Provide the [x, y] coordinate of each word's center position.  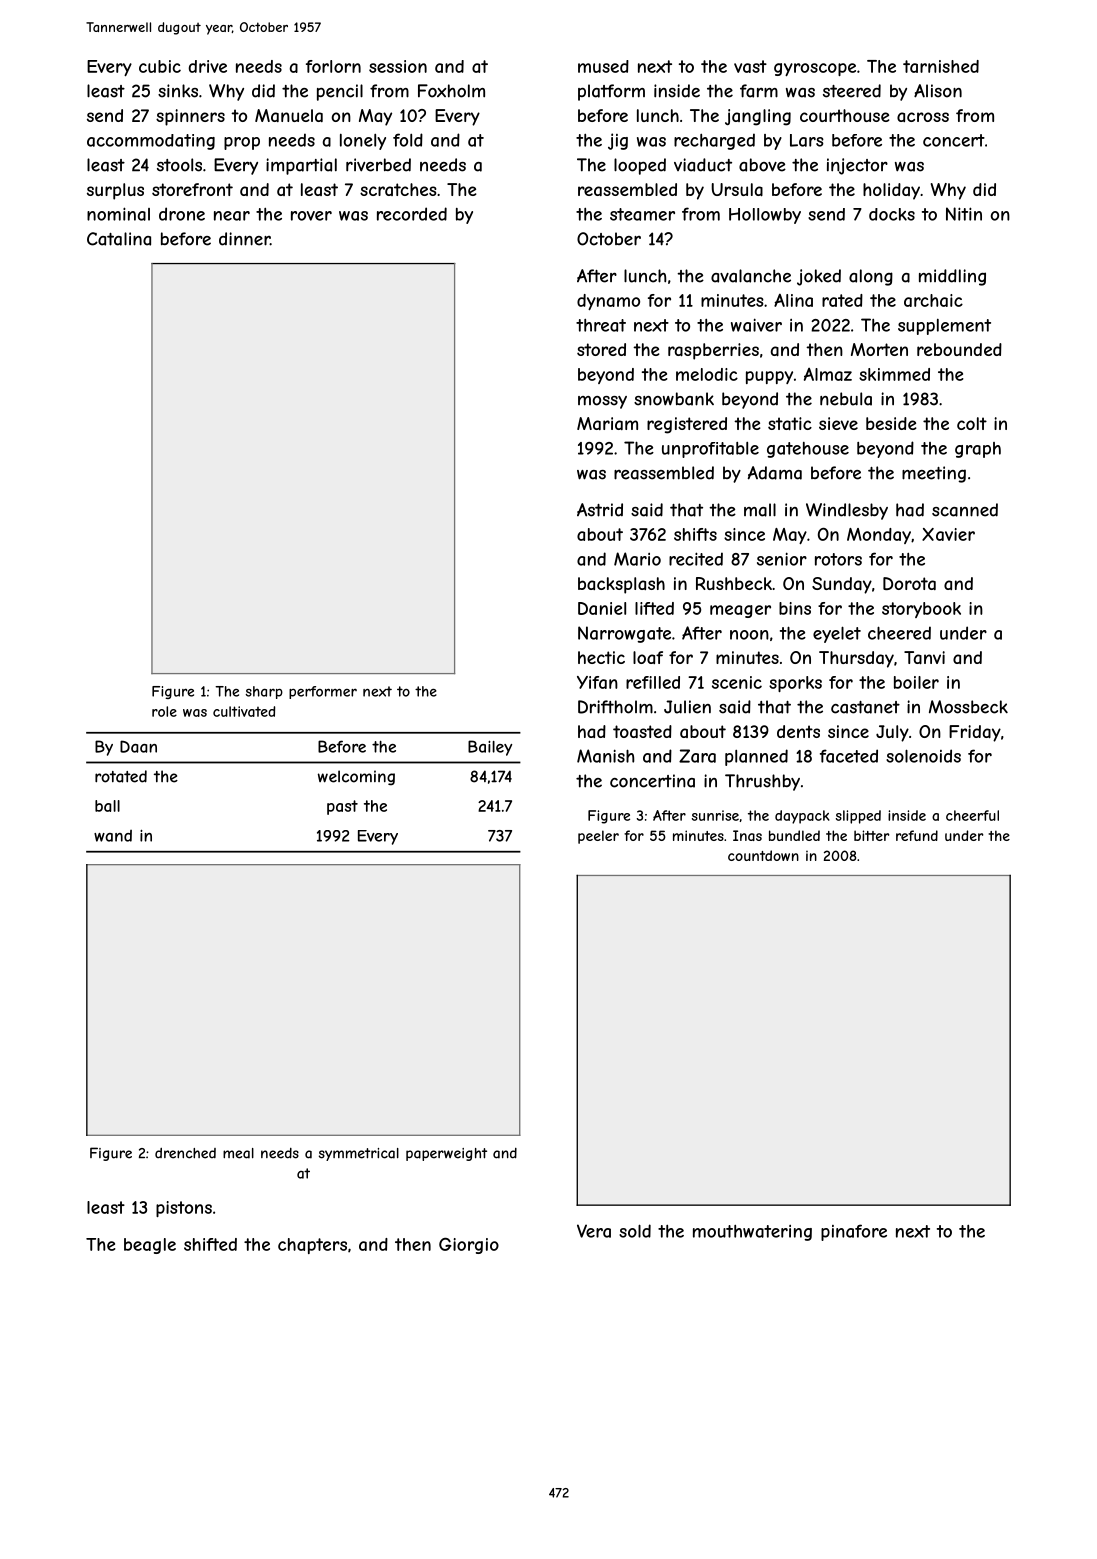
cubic [160, 66]
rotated [121, 776]
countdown [763, 855]
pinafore [854, 1232]
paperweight [446, 1154]
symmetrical [359, 1154]
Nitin [964, 214]
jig [618, 141]
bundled [794, 835]
